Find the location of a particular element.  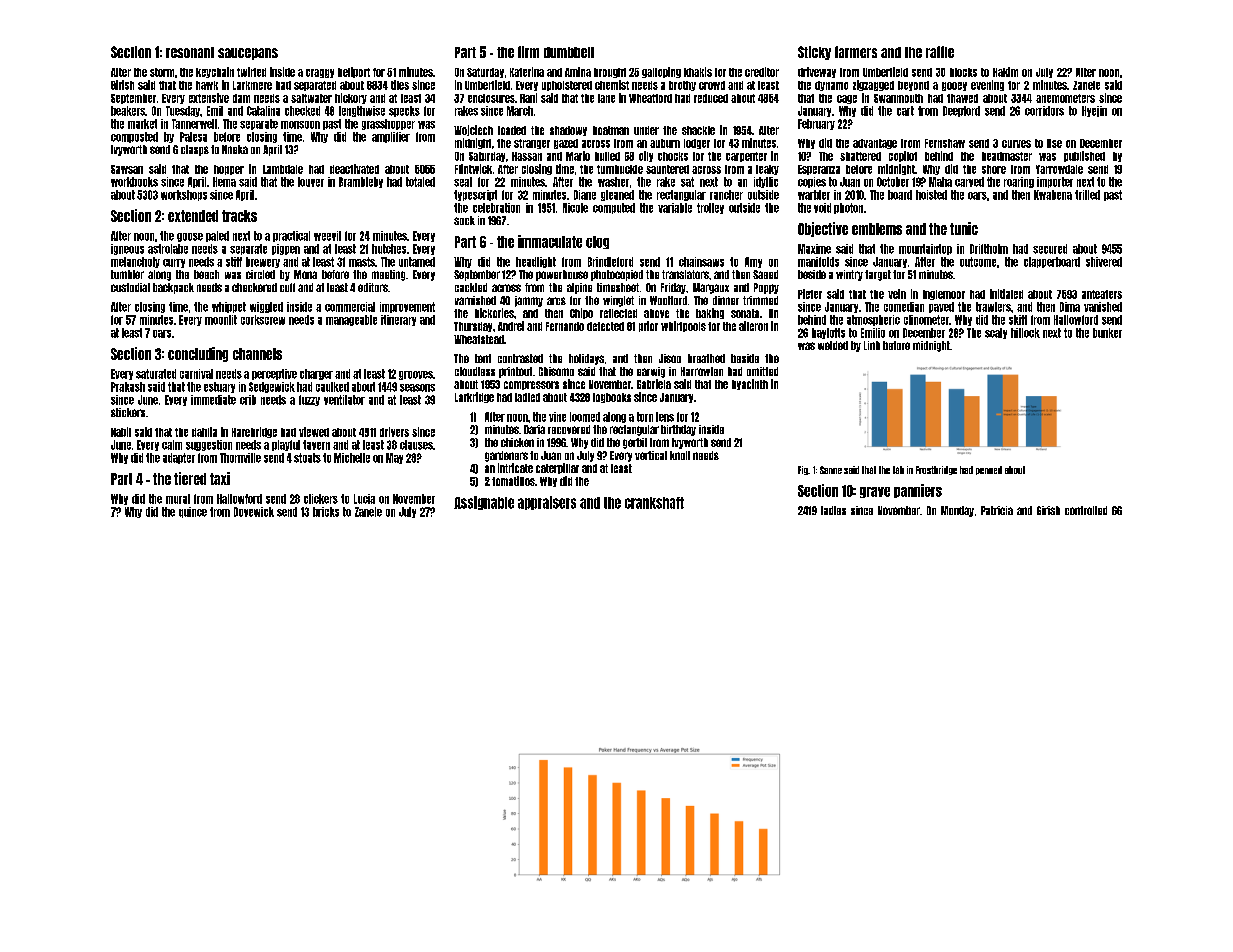

photocopied is located at coordinates (617, 275).
